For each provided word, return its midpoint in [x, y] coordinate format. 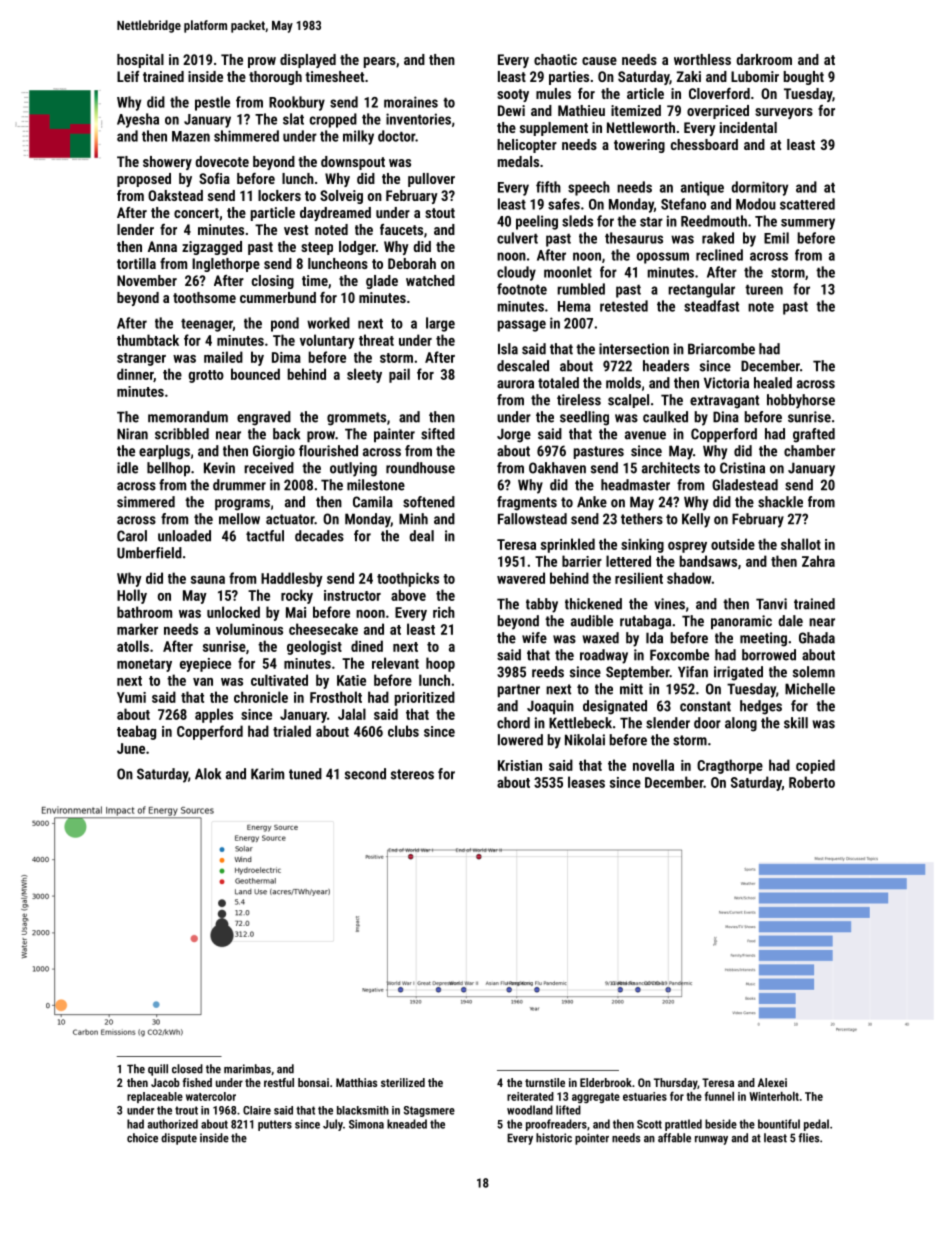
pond [285, 324]
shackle [780, 502]
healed [773, 383]
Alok [208, 774]
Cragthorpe [730, 766]
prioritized [425, 698]
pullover [431, 180]
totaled [558, 383]
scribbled [182, 434]
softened [429, 502]
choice [142, 1138]
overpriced [718, 112]
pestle [212, 103]
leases [586, 782]
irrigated [738, 673]
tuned [305, 774]
